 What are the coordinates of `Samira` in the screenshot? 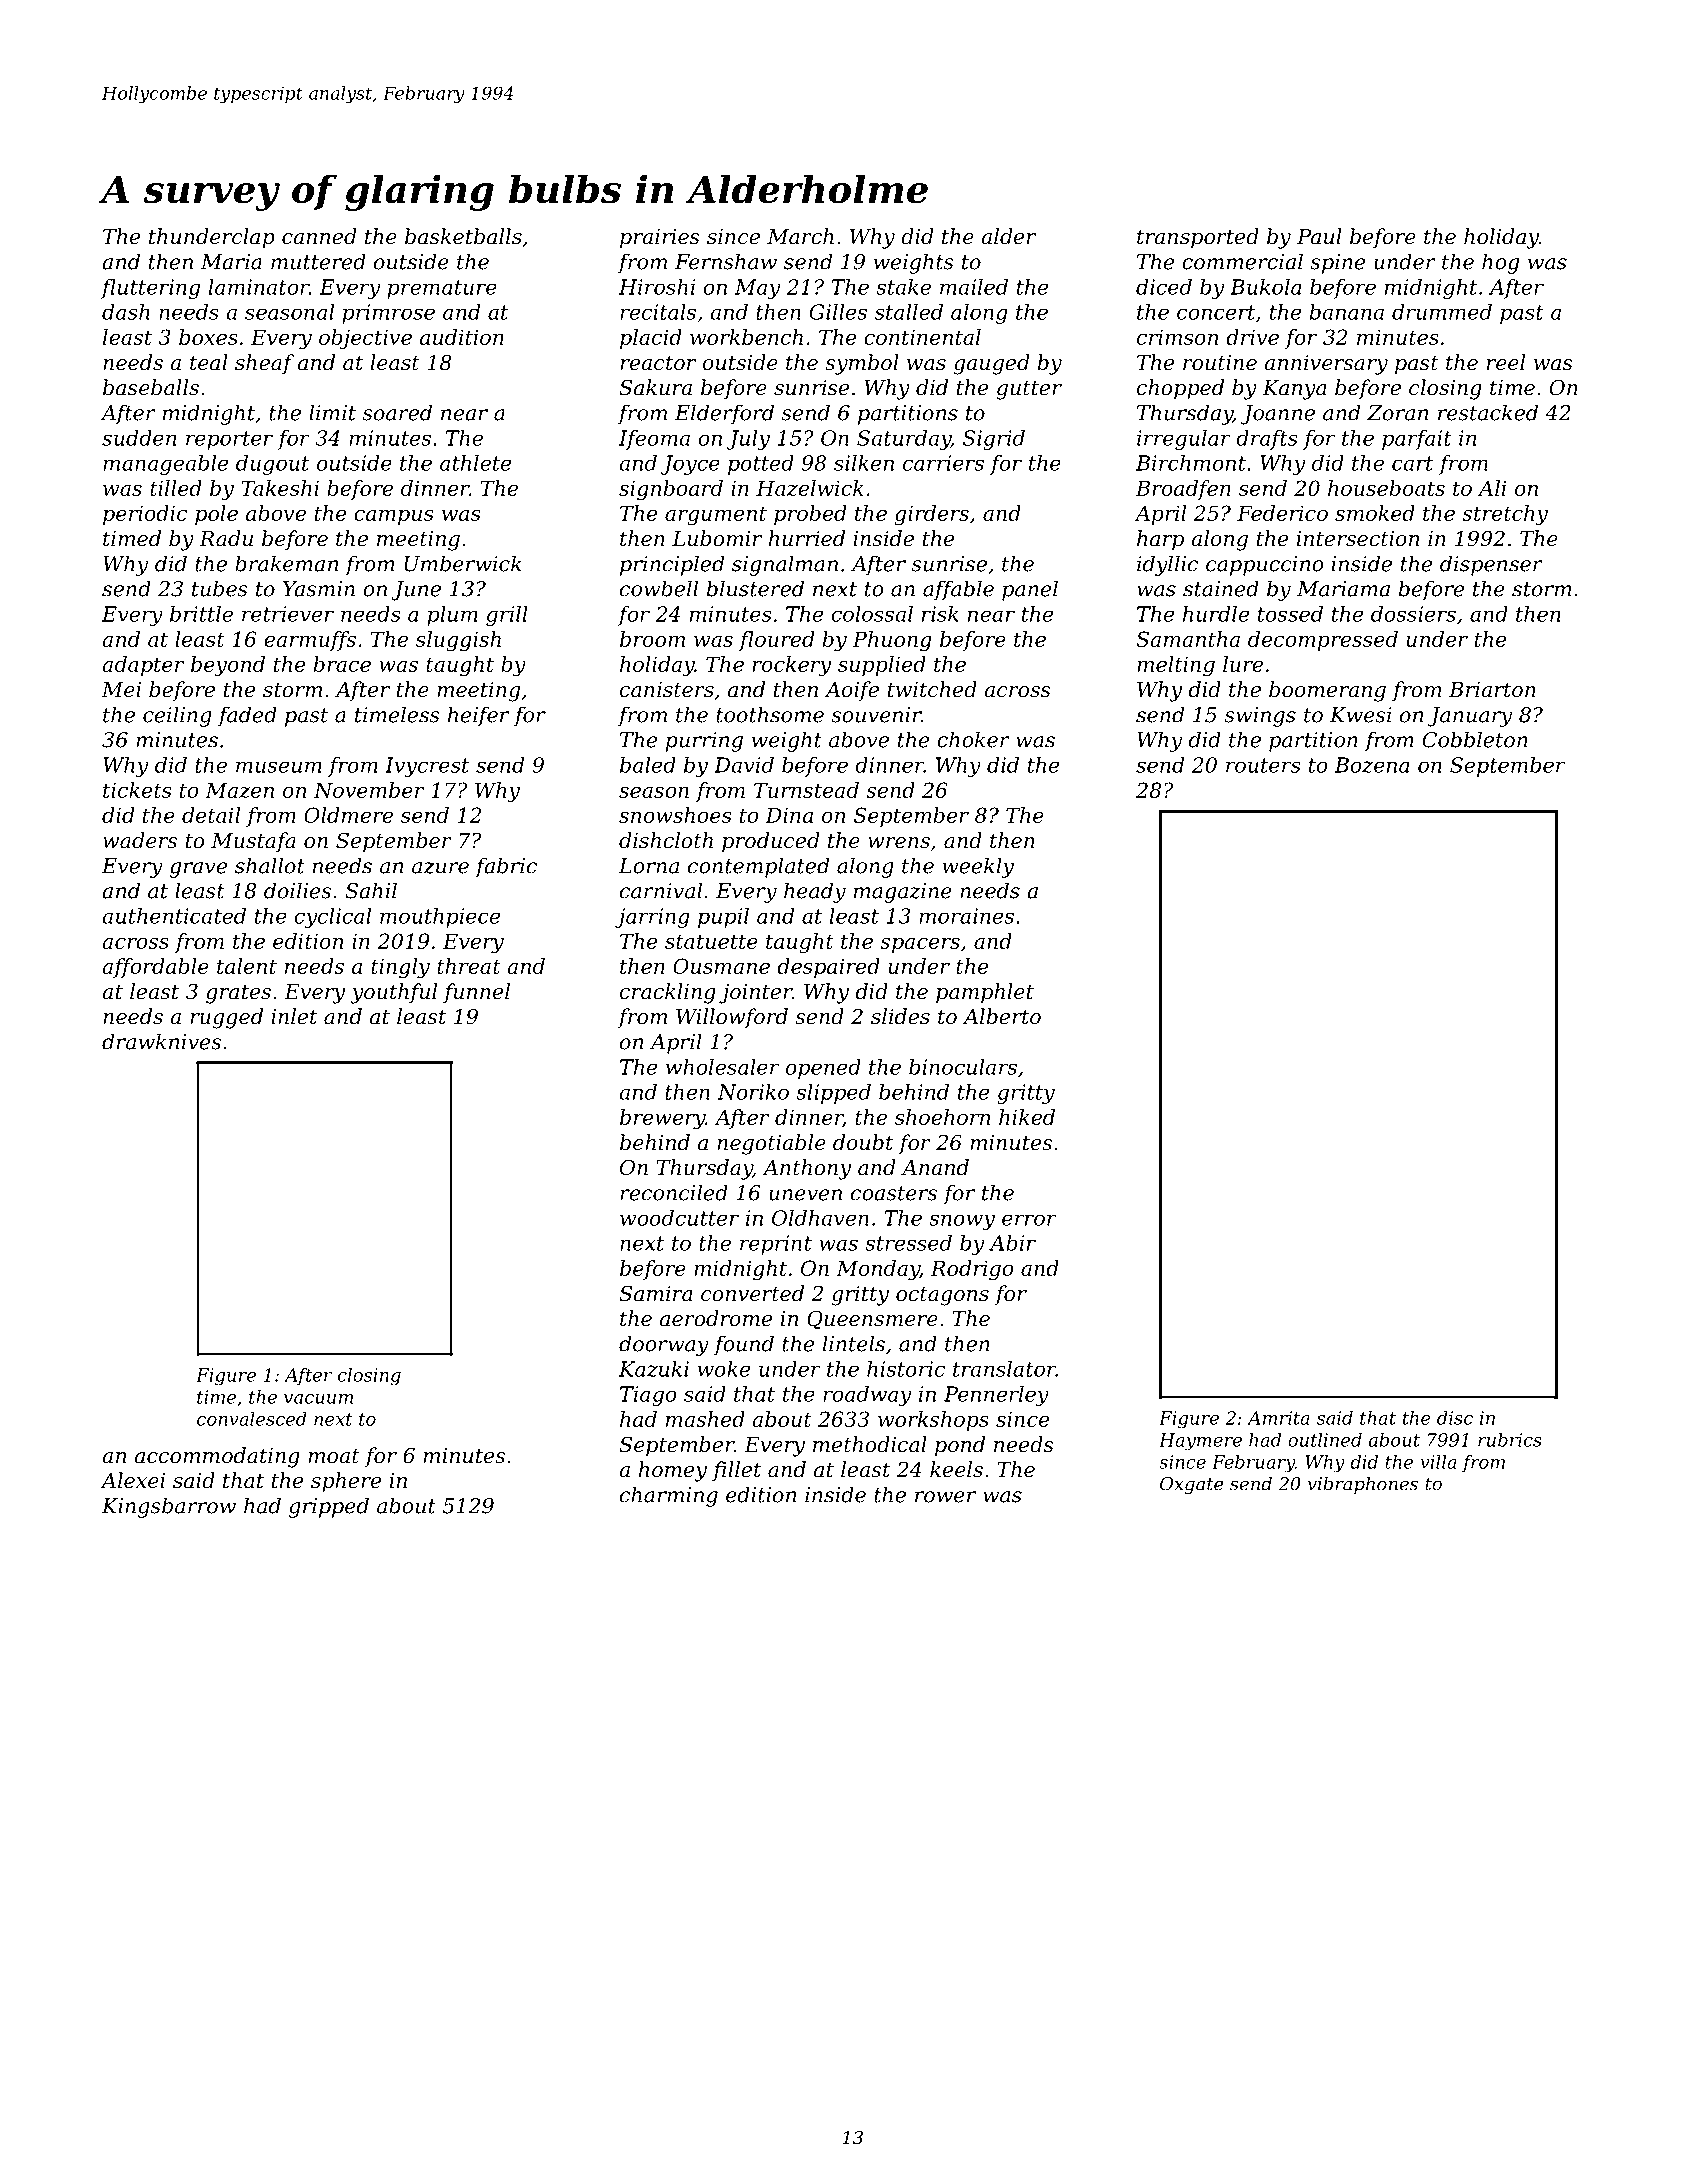 It's located at (656, 1293).
